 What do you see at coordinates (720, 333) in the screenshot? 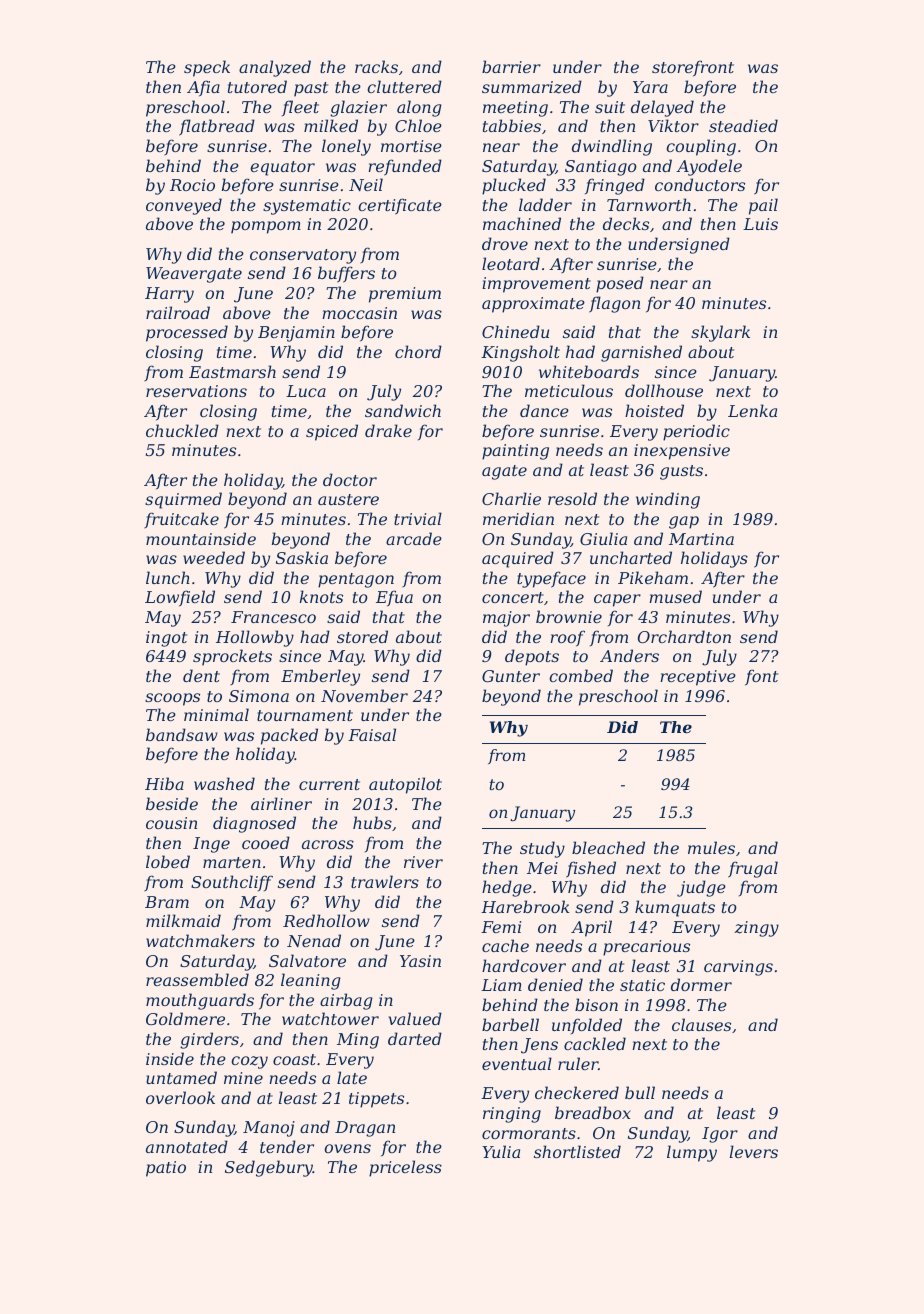
I see `skylark` at bounding box center [720, 333].
